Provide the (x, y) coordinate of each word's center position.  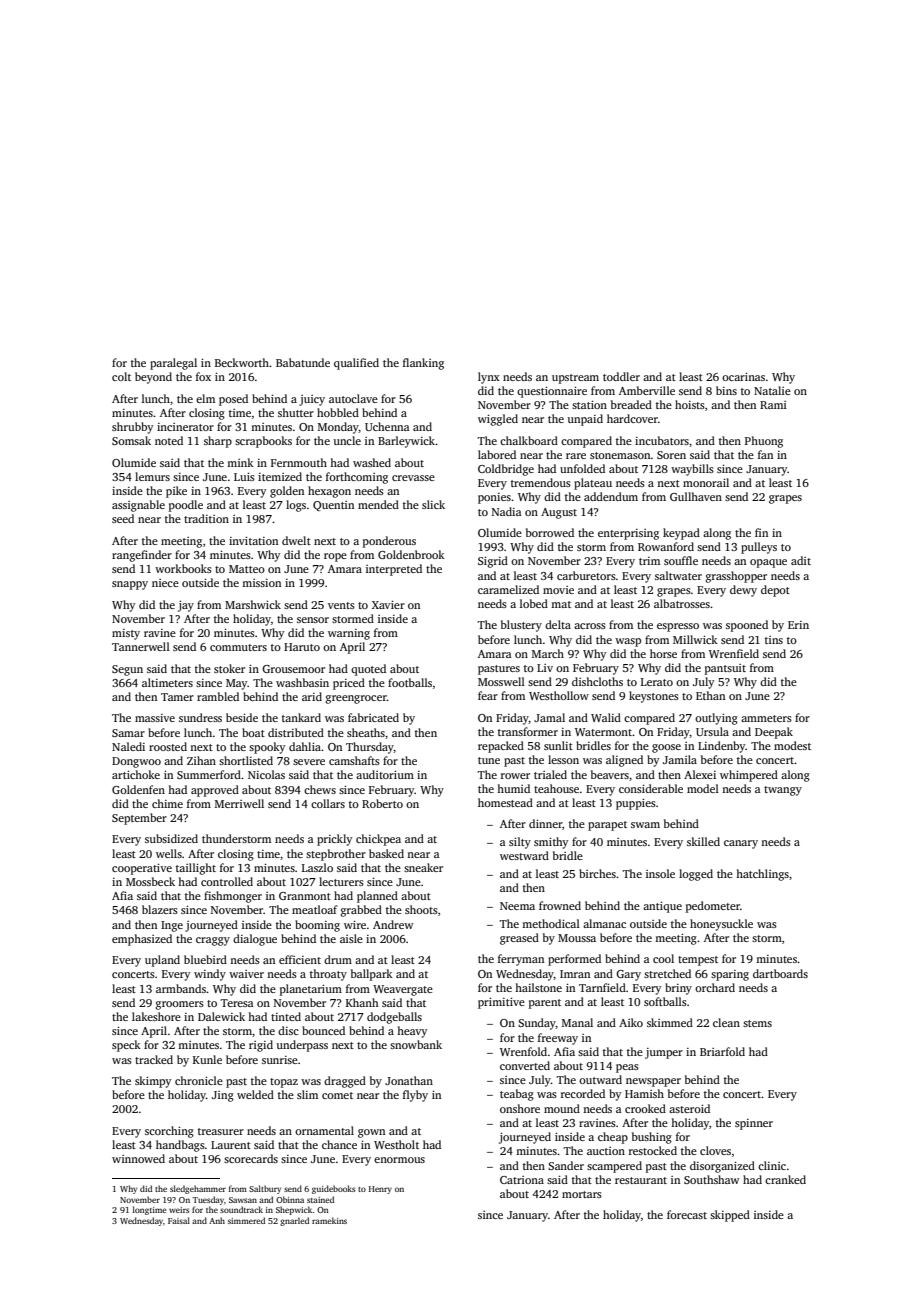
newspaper (653, 1082)
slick (433, 504)
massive (155, 718)
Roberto (382, 803)
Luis (244, 476)
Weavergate (403, 990)
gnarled (294, 1221)
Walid (606, 717)
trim (649, 561)
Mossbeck (150, 881)
